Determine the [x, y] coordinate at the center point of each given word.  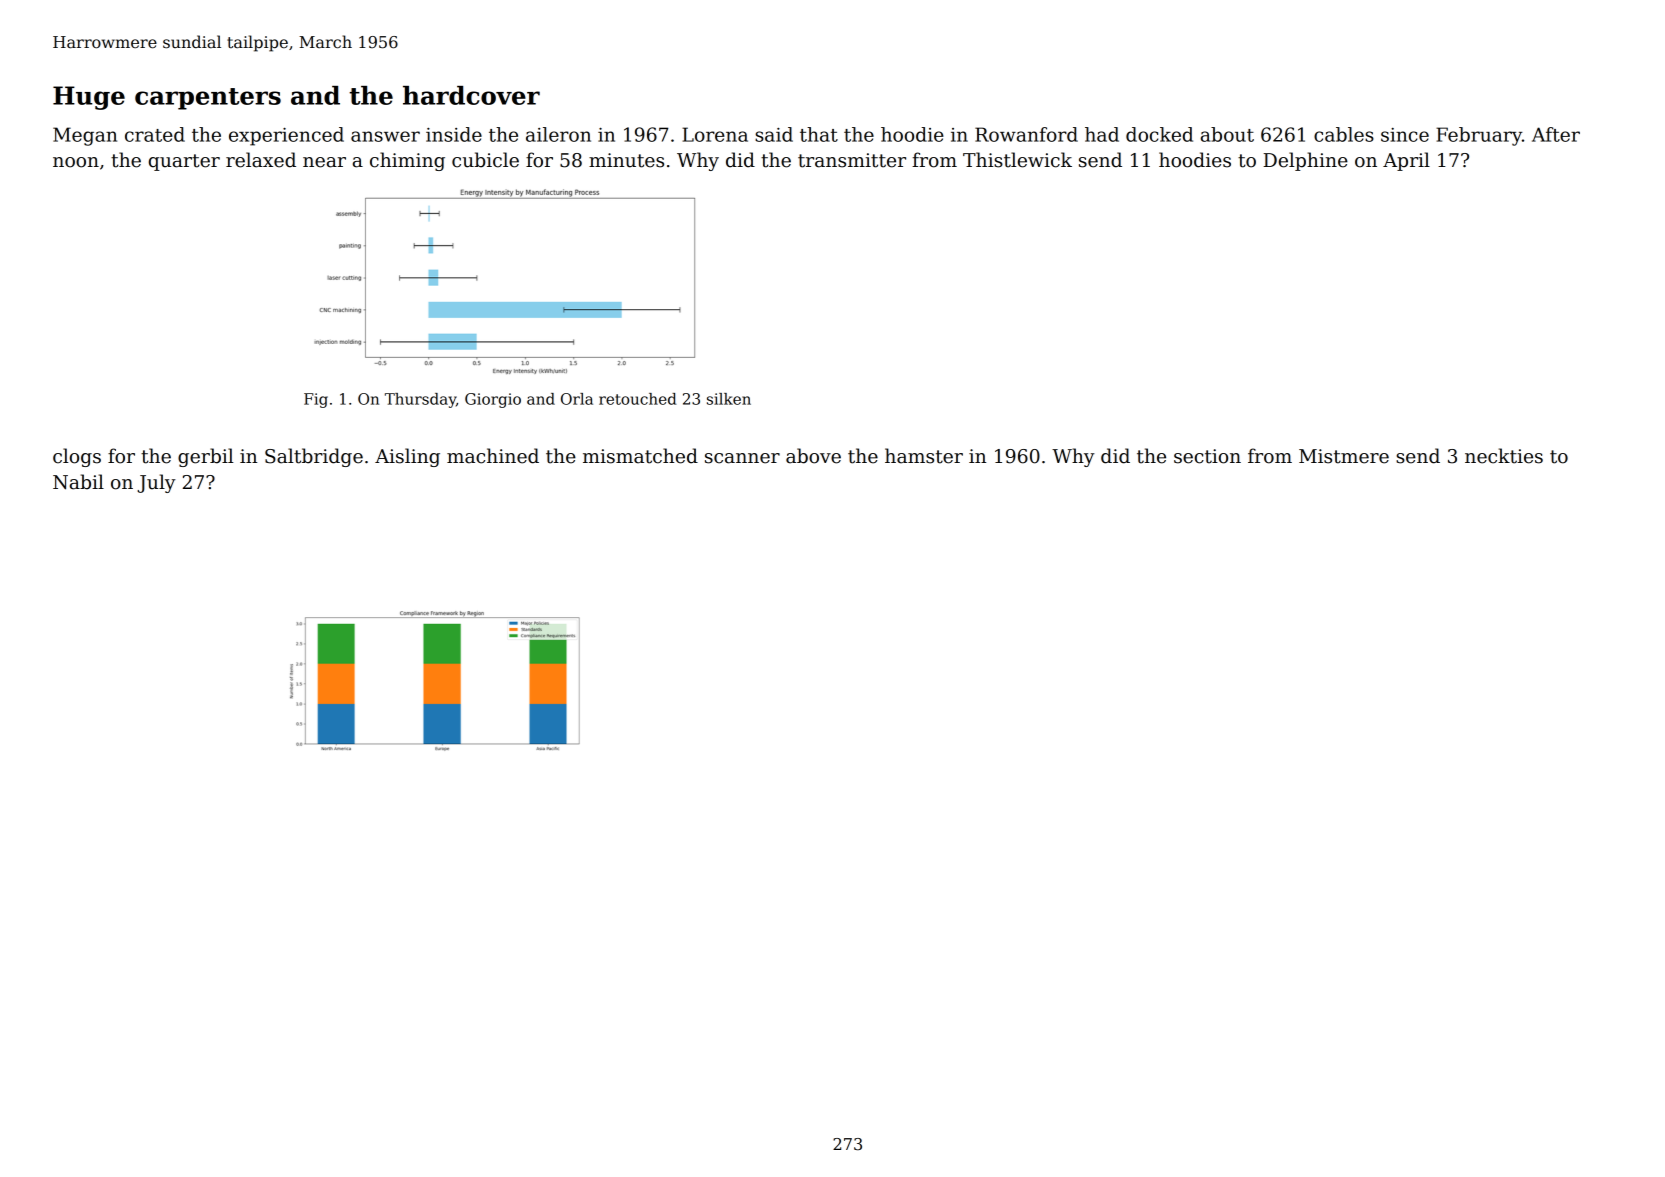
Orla [577, 399]
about [1227, 134]
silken [729, 399]
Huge [89, 98]
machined [493, 456]
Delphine [1305, 161]
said [774, 134]
